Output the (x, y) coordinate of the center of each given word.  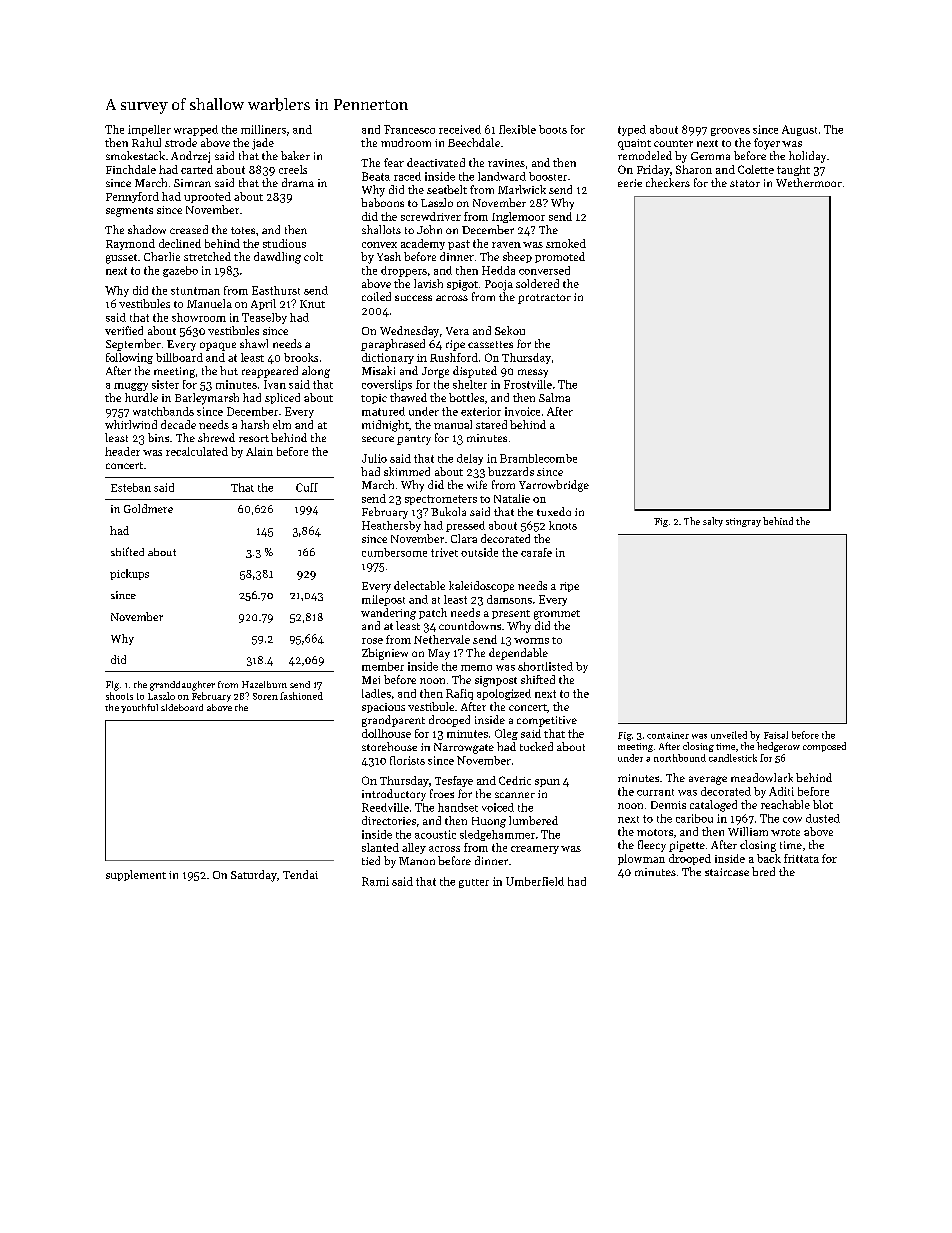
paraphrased (393, 345)
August (799, 130)
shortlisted (545, 666)
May (439, 654)
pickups (129, 574)
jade (263, 144)
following (129, 358)
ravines (506, 163)
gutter (474, 883)
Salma (554, 397)
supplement (136, 875)
